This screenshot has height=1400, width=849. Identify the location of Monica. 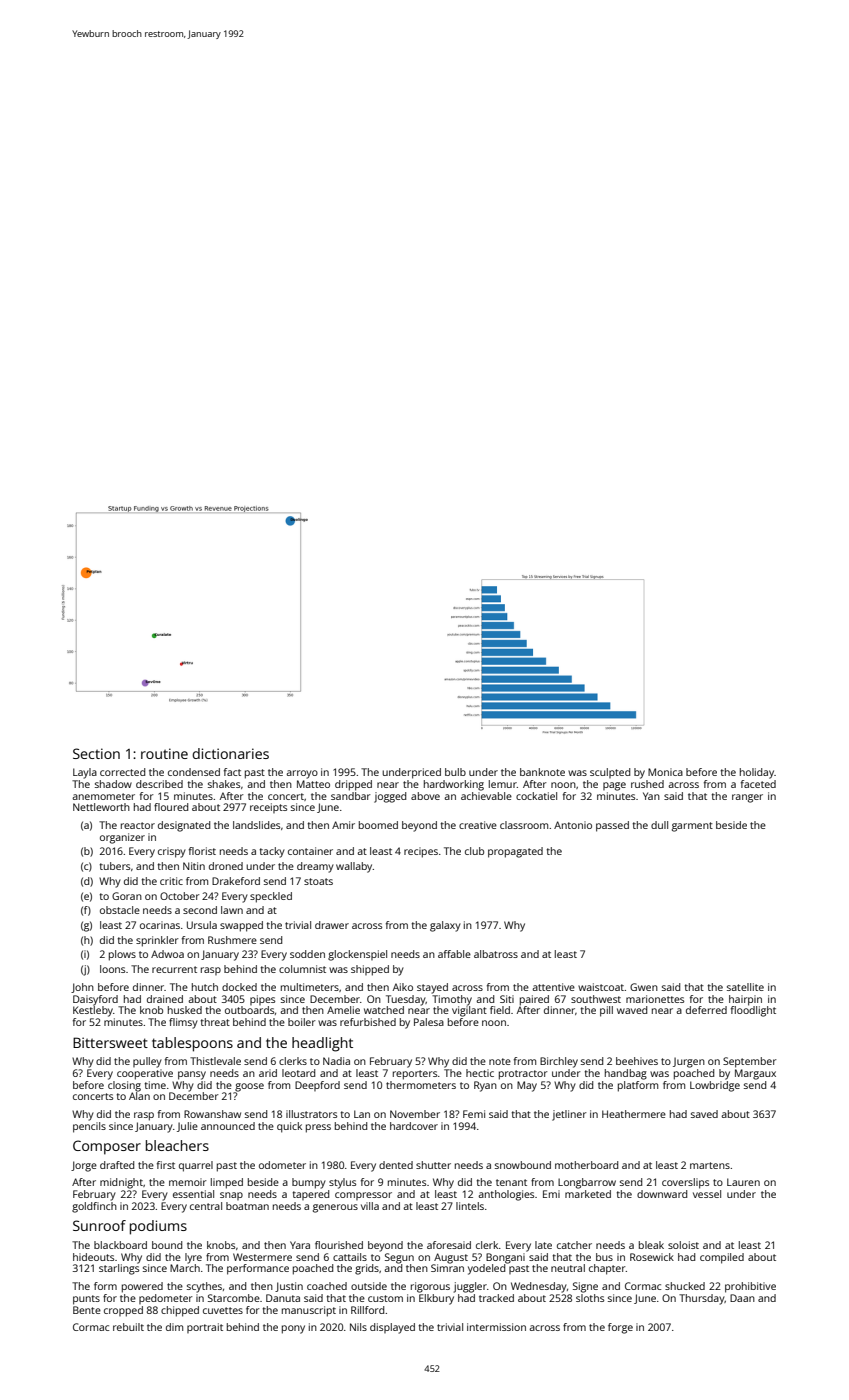
(665, 772).
